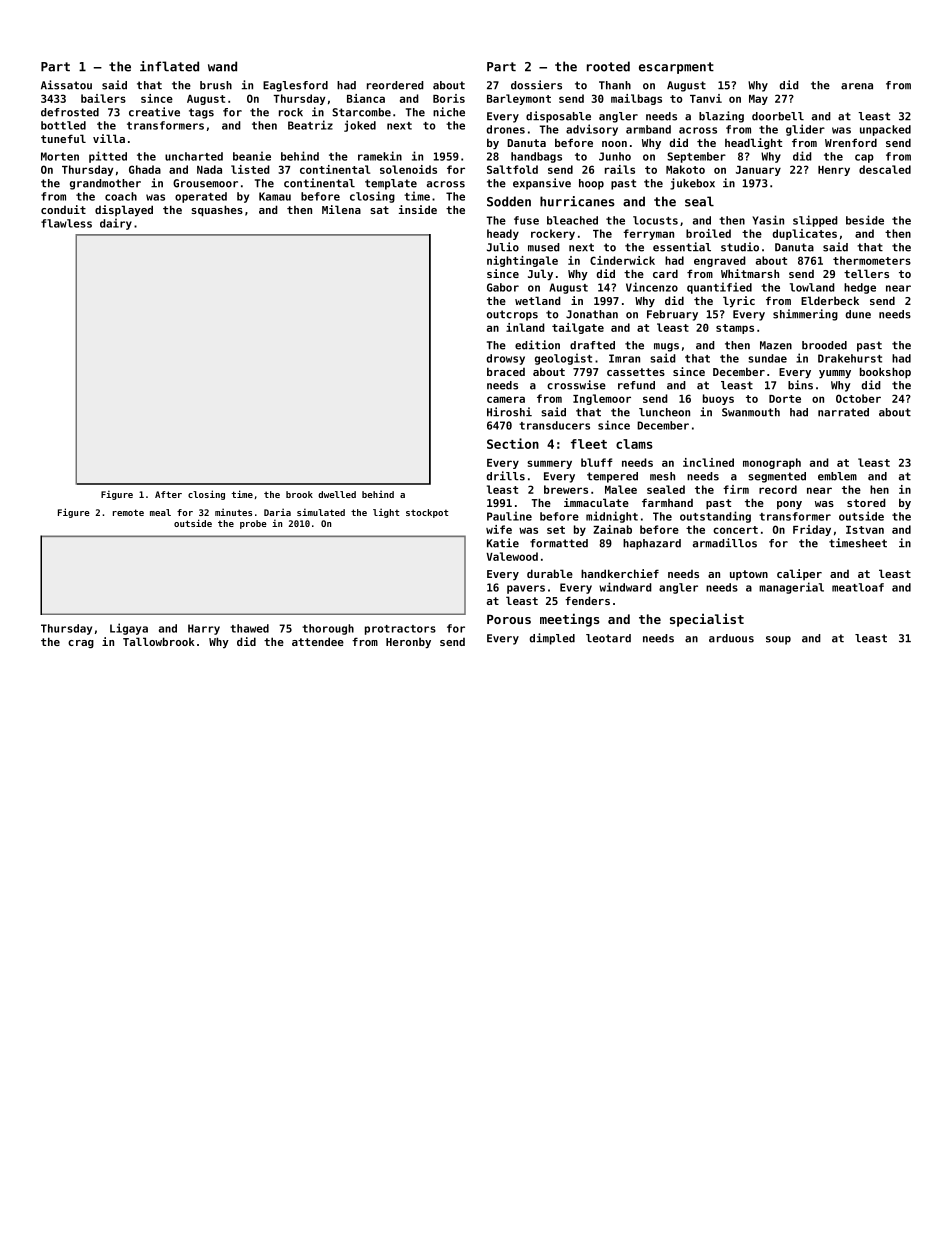 The height and width of the screenshot is (1233, 952). What do you see at coordinates (858, 314) in the screenshot?
I see `dune` at bounding box center [858, 314].
